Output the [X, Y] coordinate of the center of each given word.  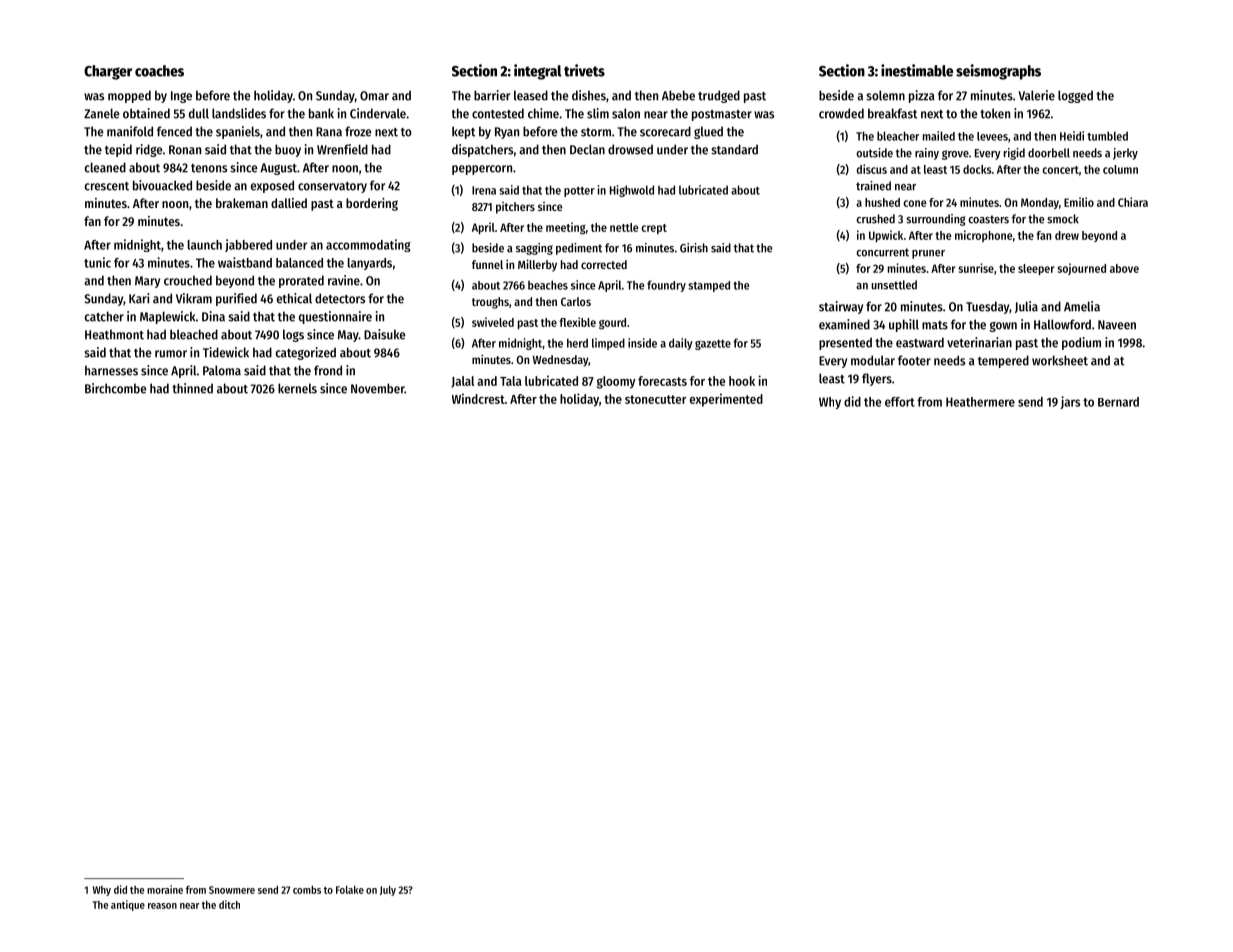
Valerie [1036, 95]
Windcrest [478, 398]
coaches [159, 71]
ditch [229, 904]
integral [537, 72]
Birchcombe [115, 388]
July [388, 891]
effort [900, 402]
